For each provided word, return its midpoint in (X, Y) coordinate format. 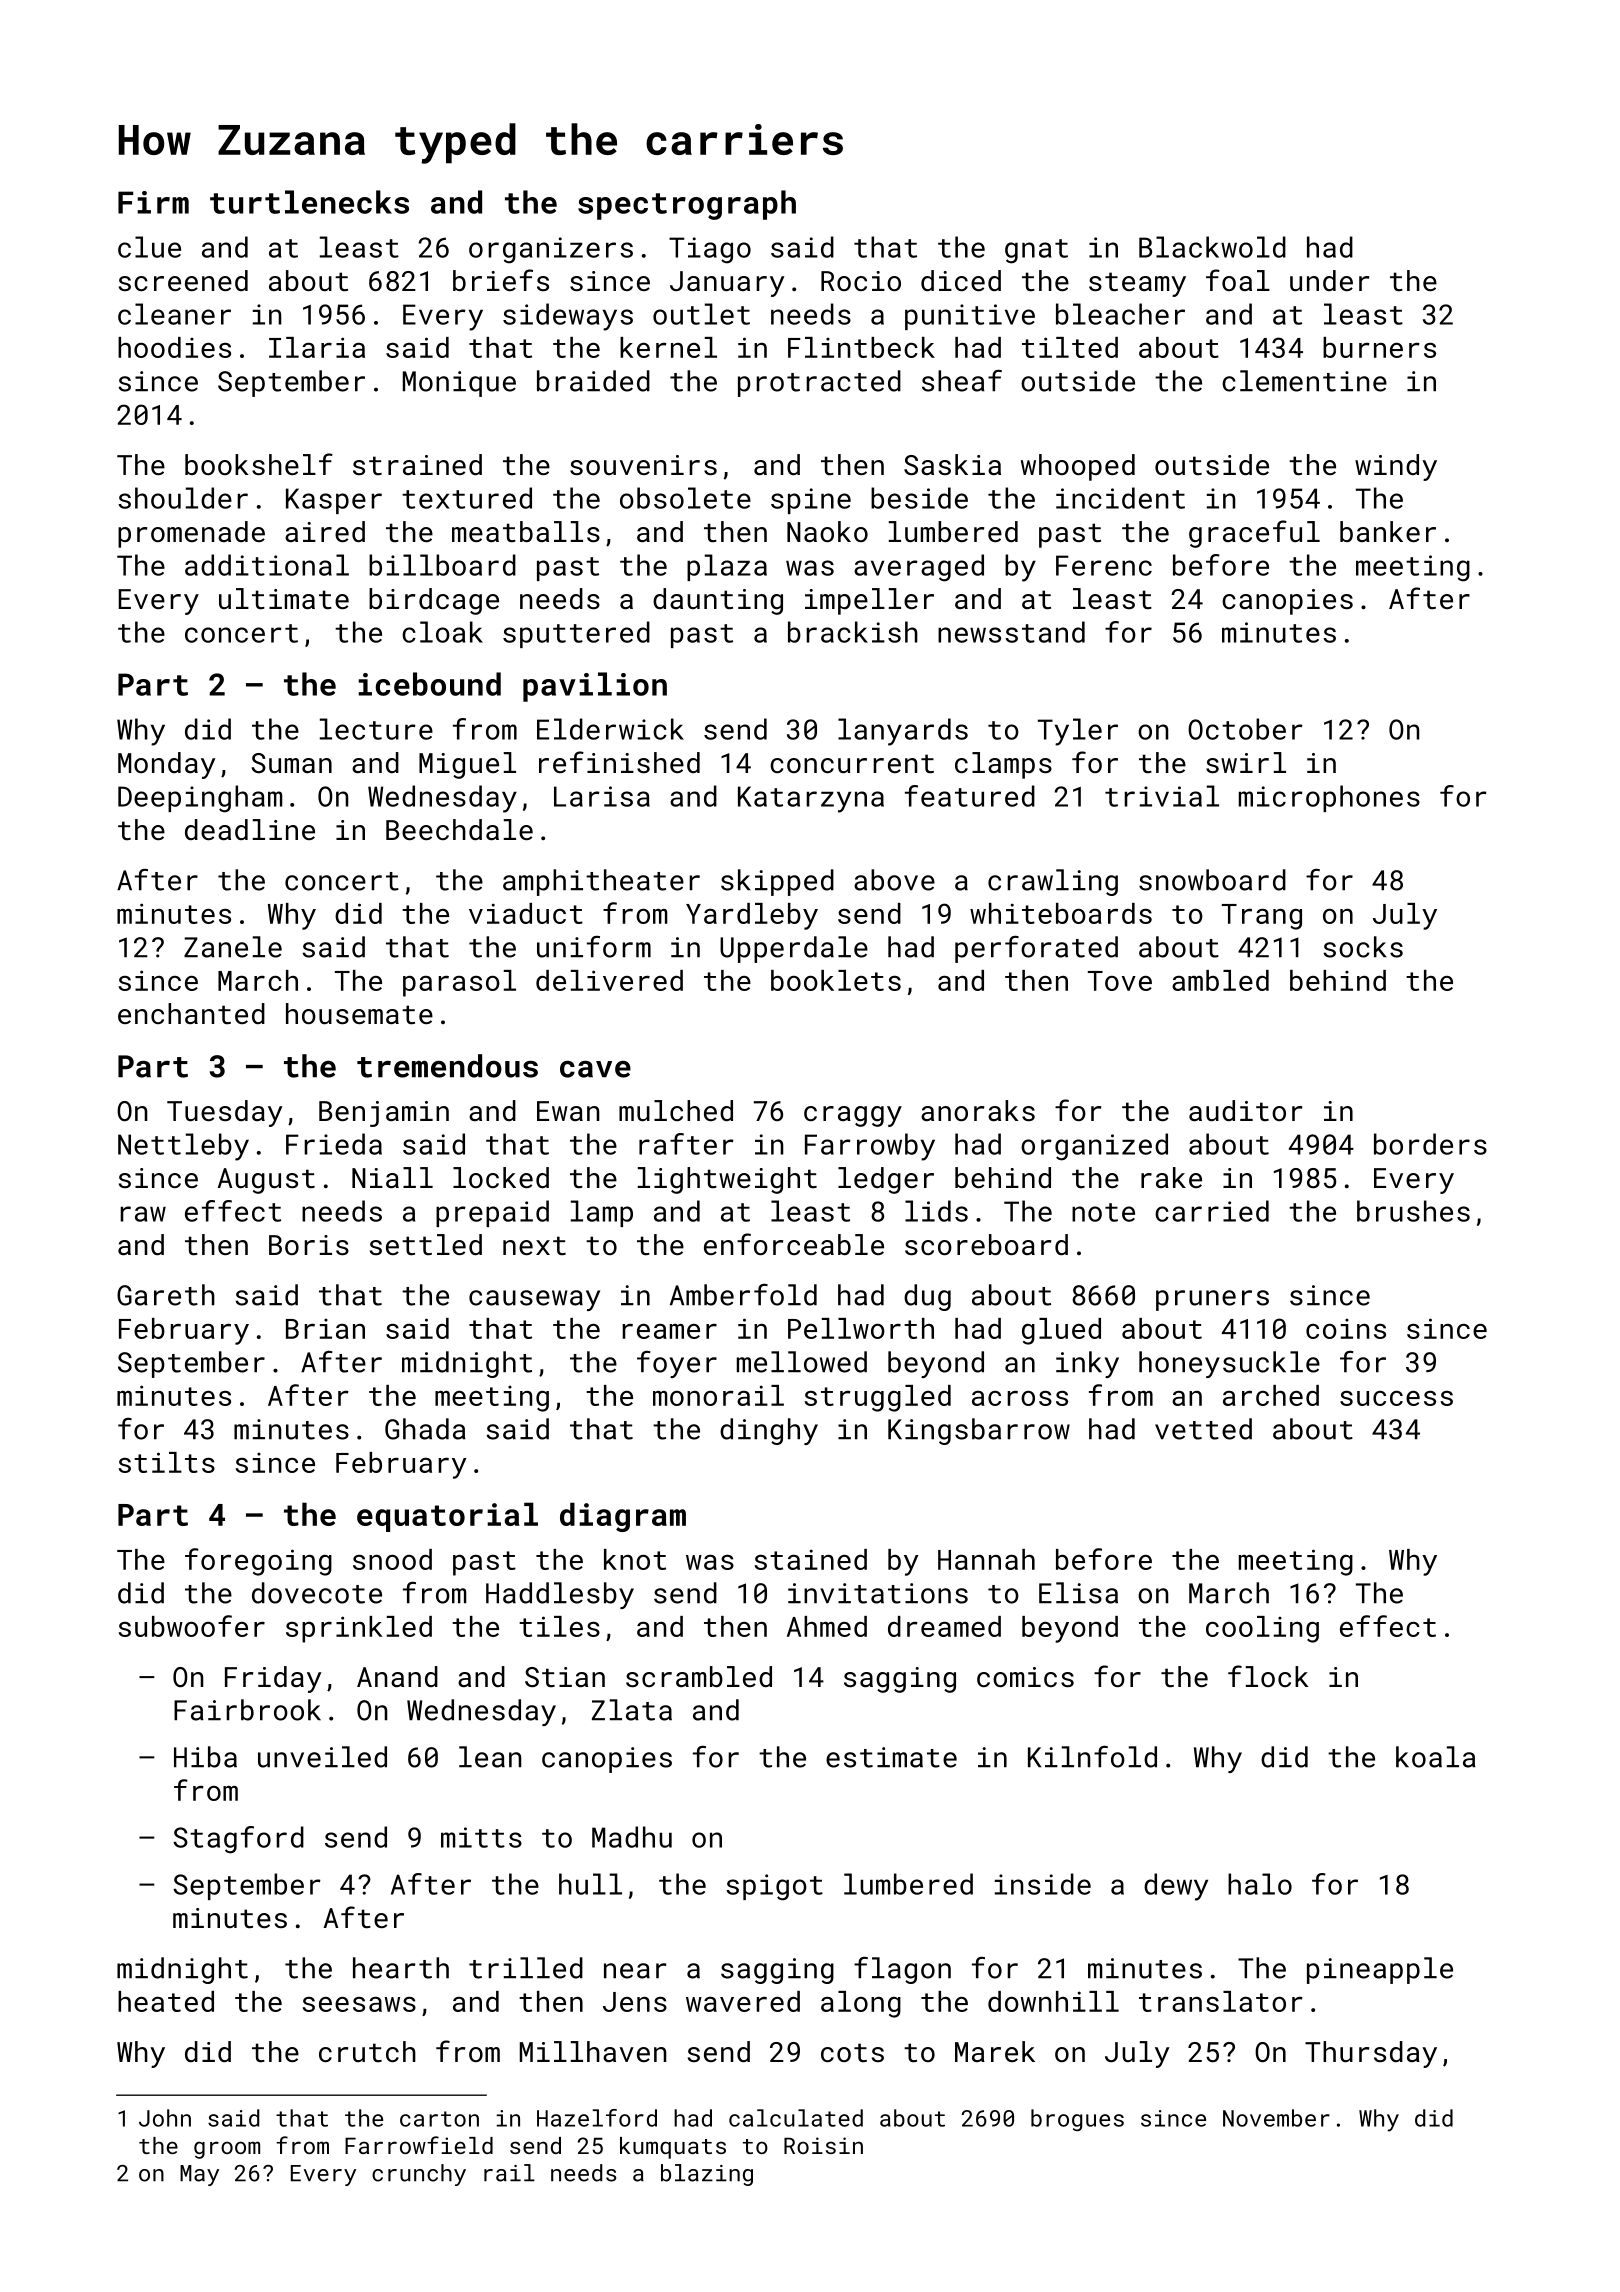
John (165, 2118)
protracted (819, 383)
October (1245, 729)
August (266, 1181)
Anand (397, 1676)
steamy (1137, 284)
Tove (1120, 981)
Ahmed (827, 1626)
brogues (1077, 2120)
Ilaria (317, 347)
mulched (676, 1110)
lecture (376, 729)
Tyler (1078, 732)
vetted (1203, 1429)
